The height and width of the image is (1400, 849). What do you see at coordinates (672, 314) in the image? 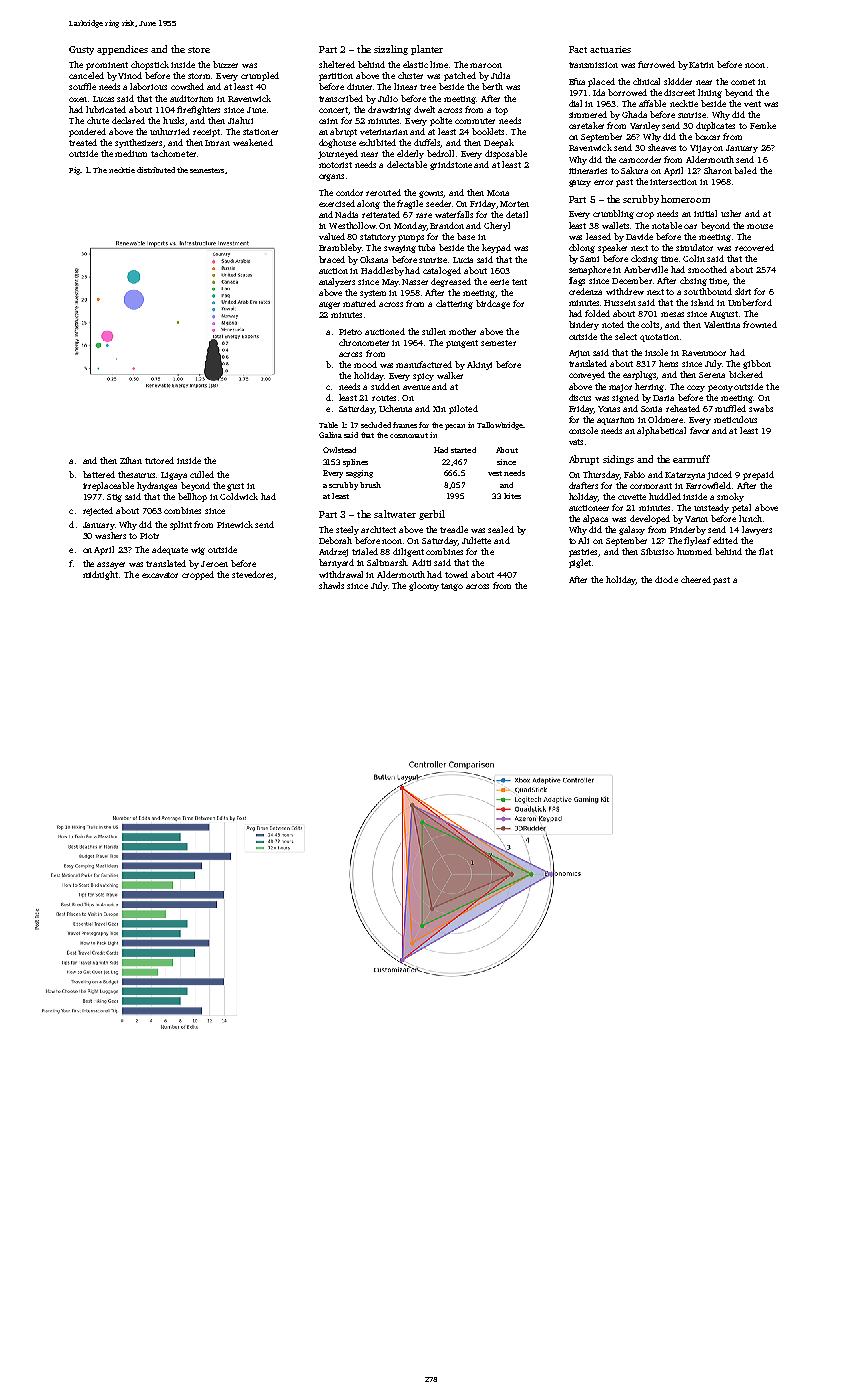
I see `mesas` at bounding box center [672, 314].
